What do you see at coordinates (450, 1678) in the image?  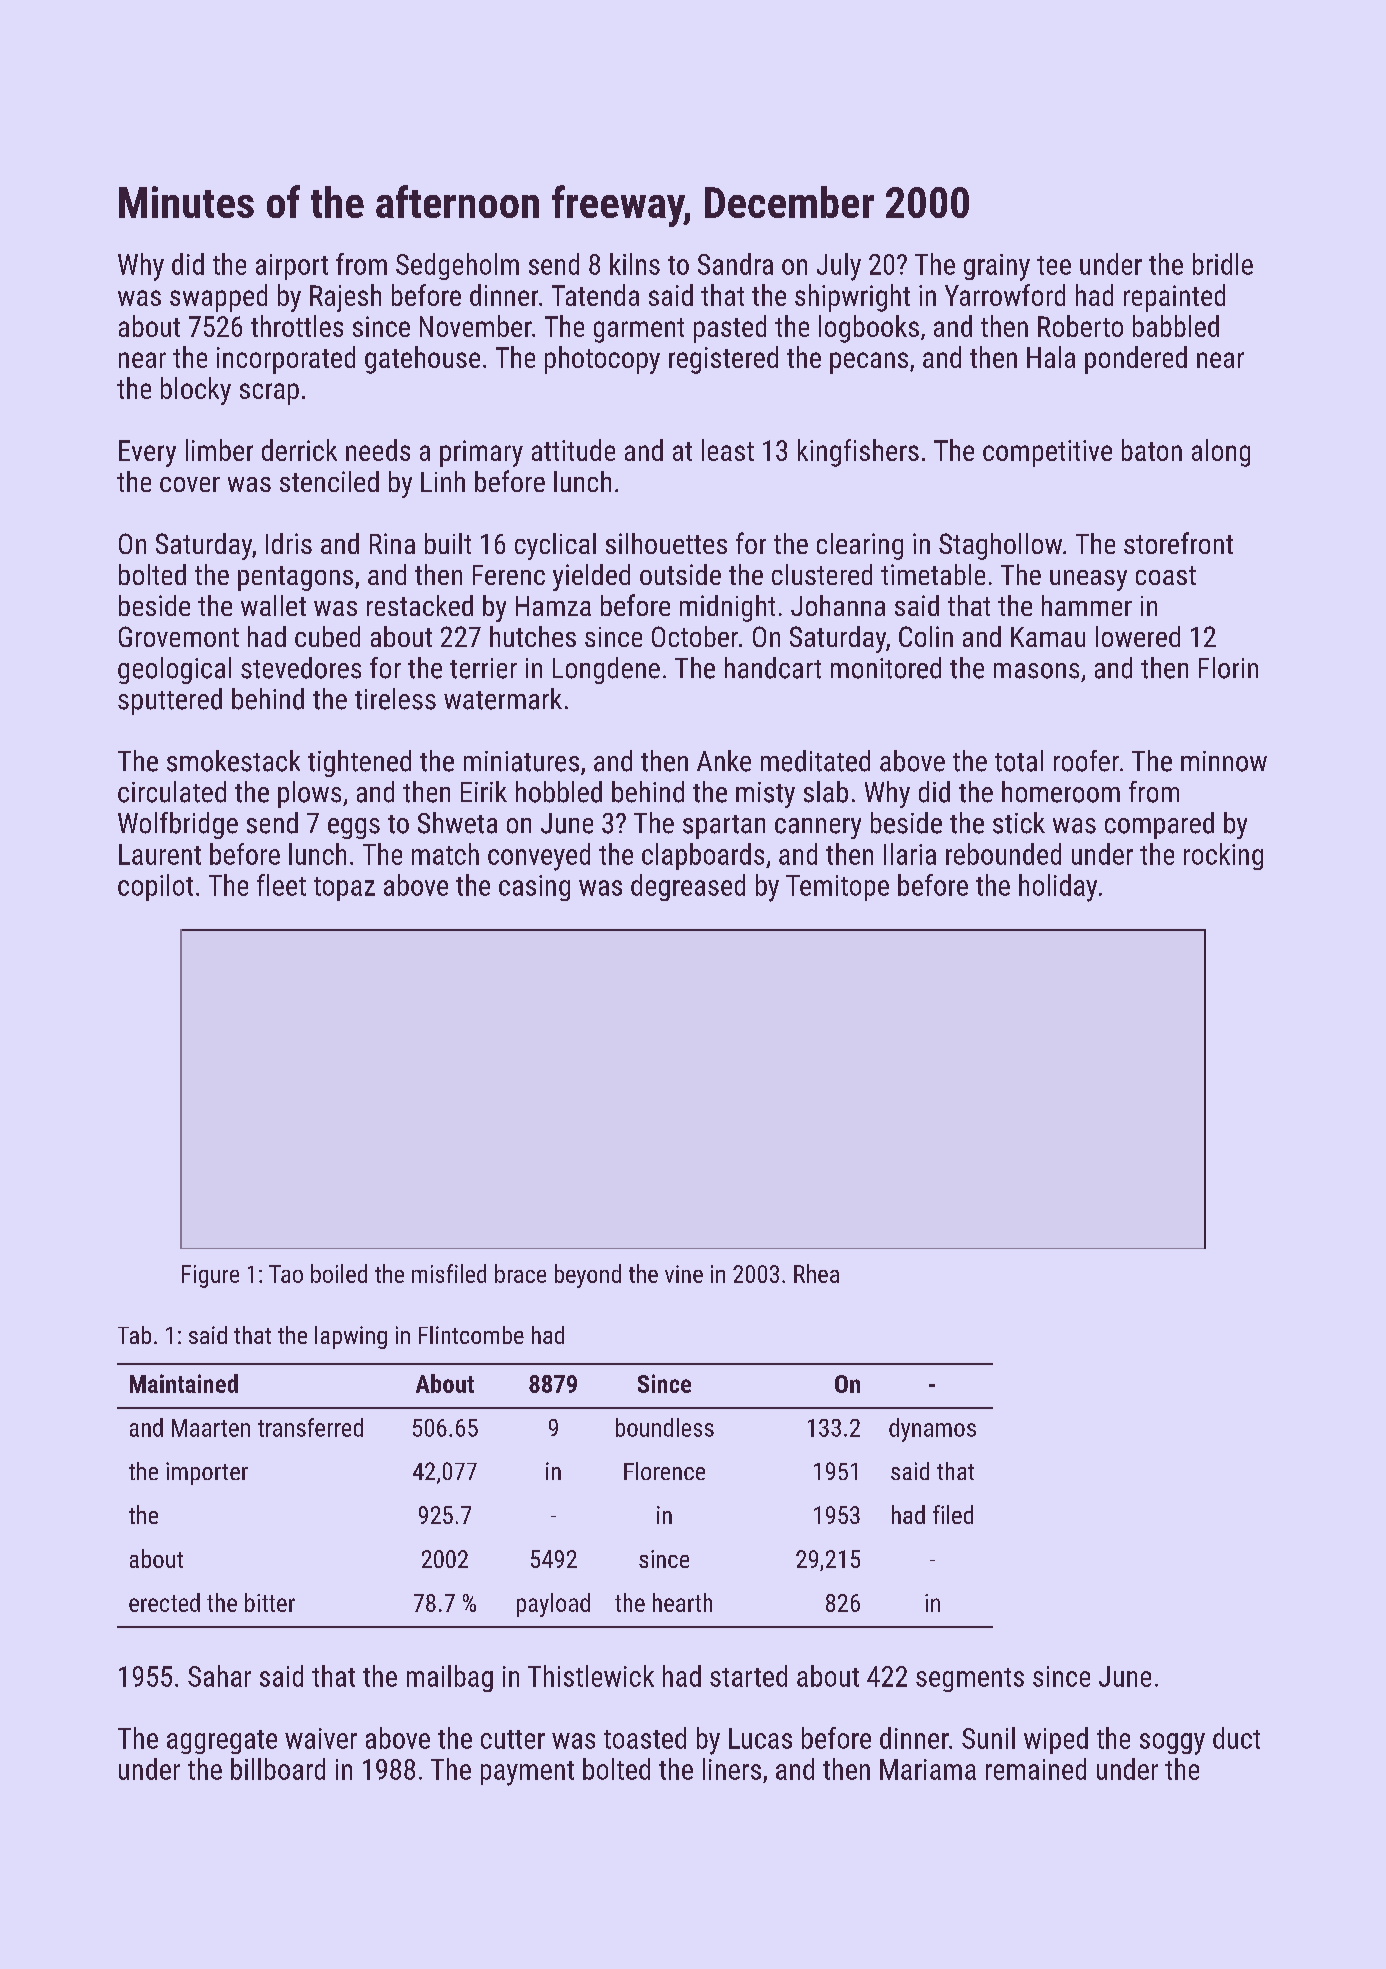 I see `mailbag` at bounding box center [450, 1678].
